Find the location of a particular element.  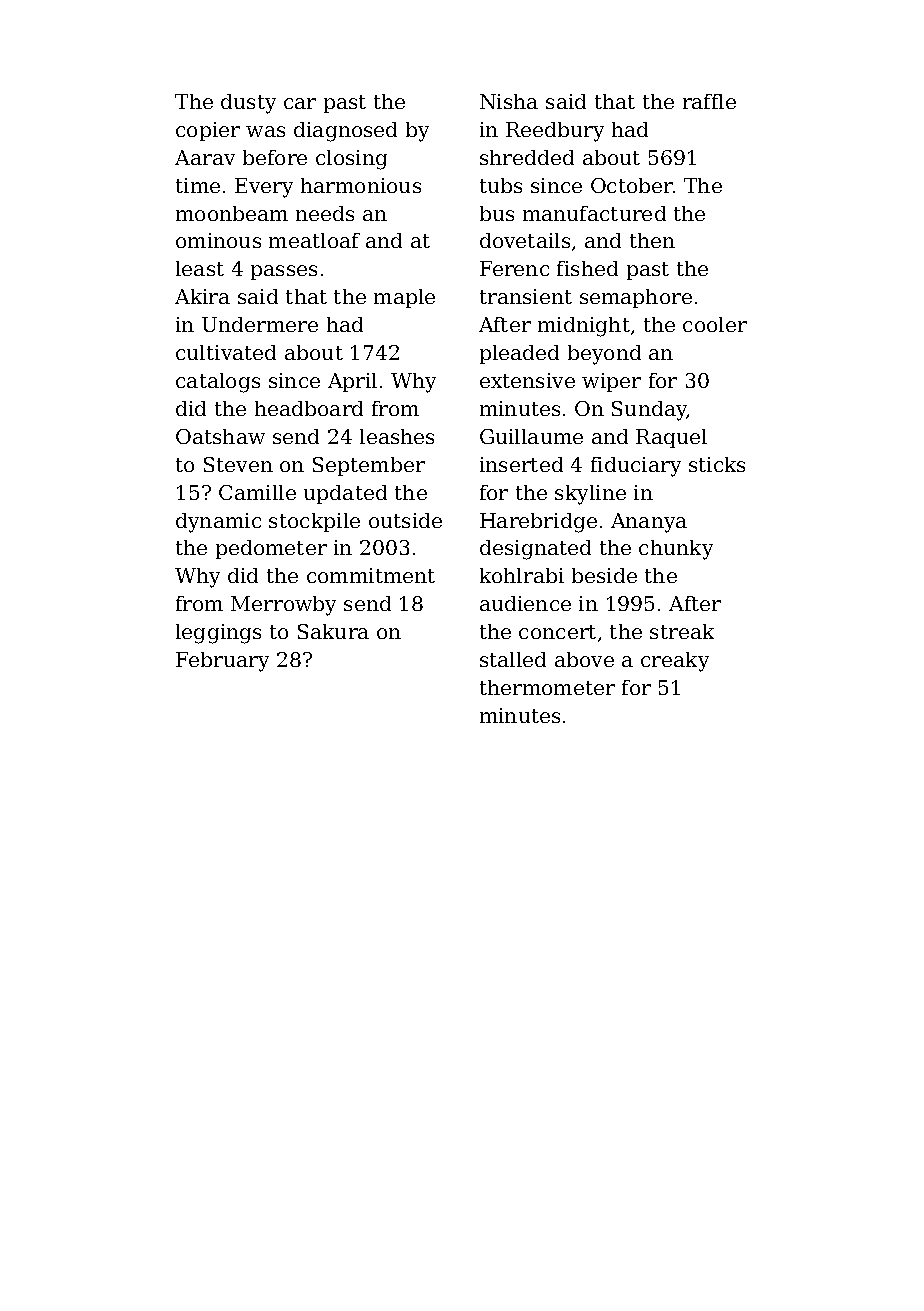

Ferenc is located at coordinates (514, 268).
